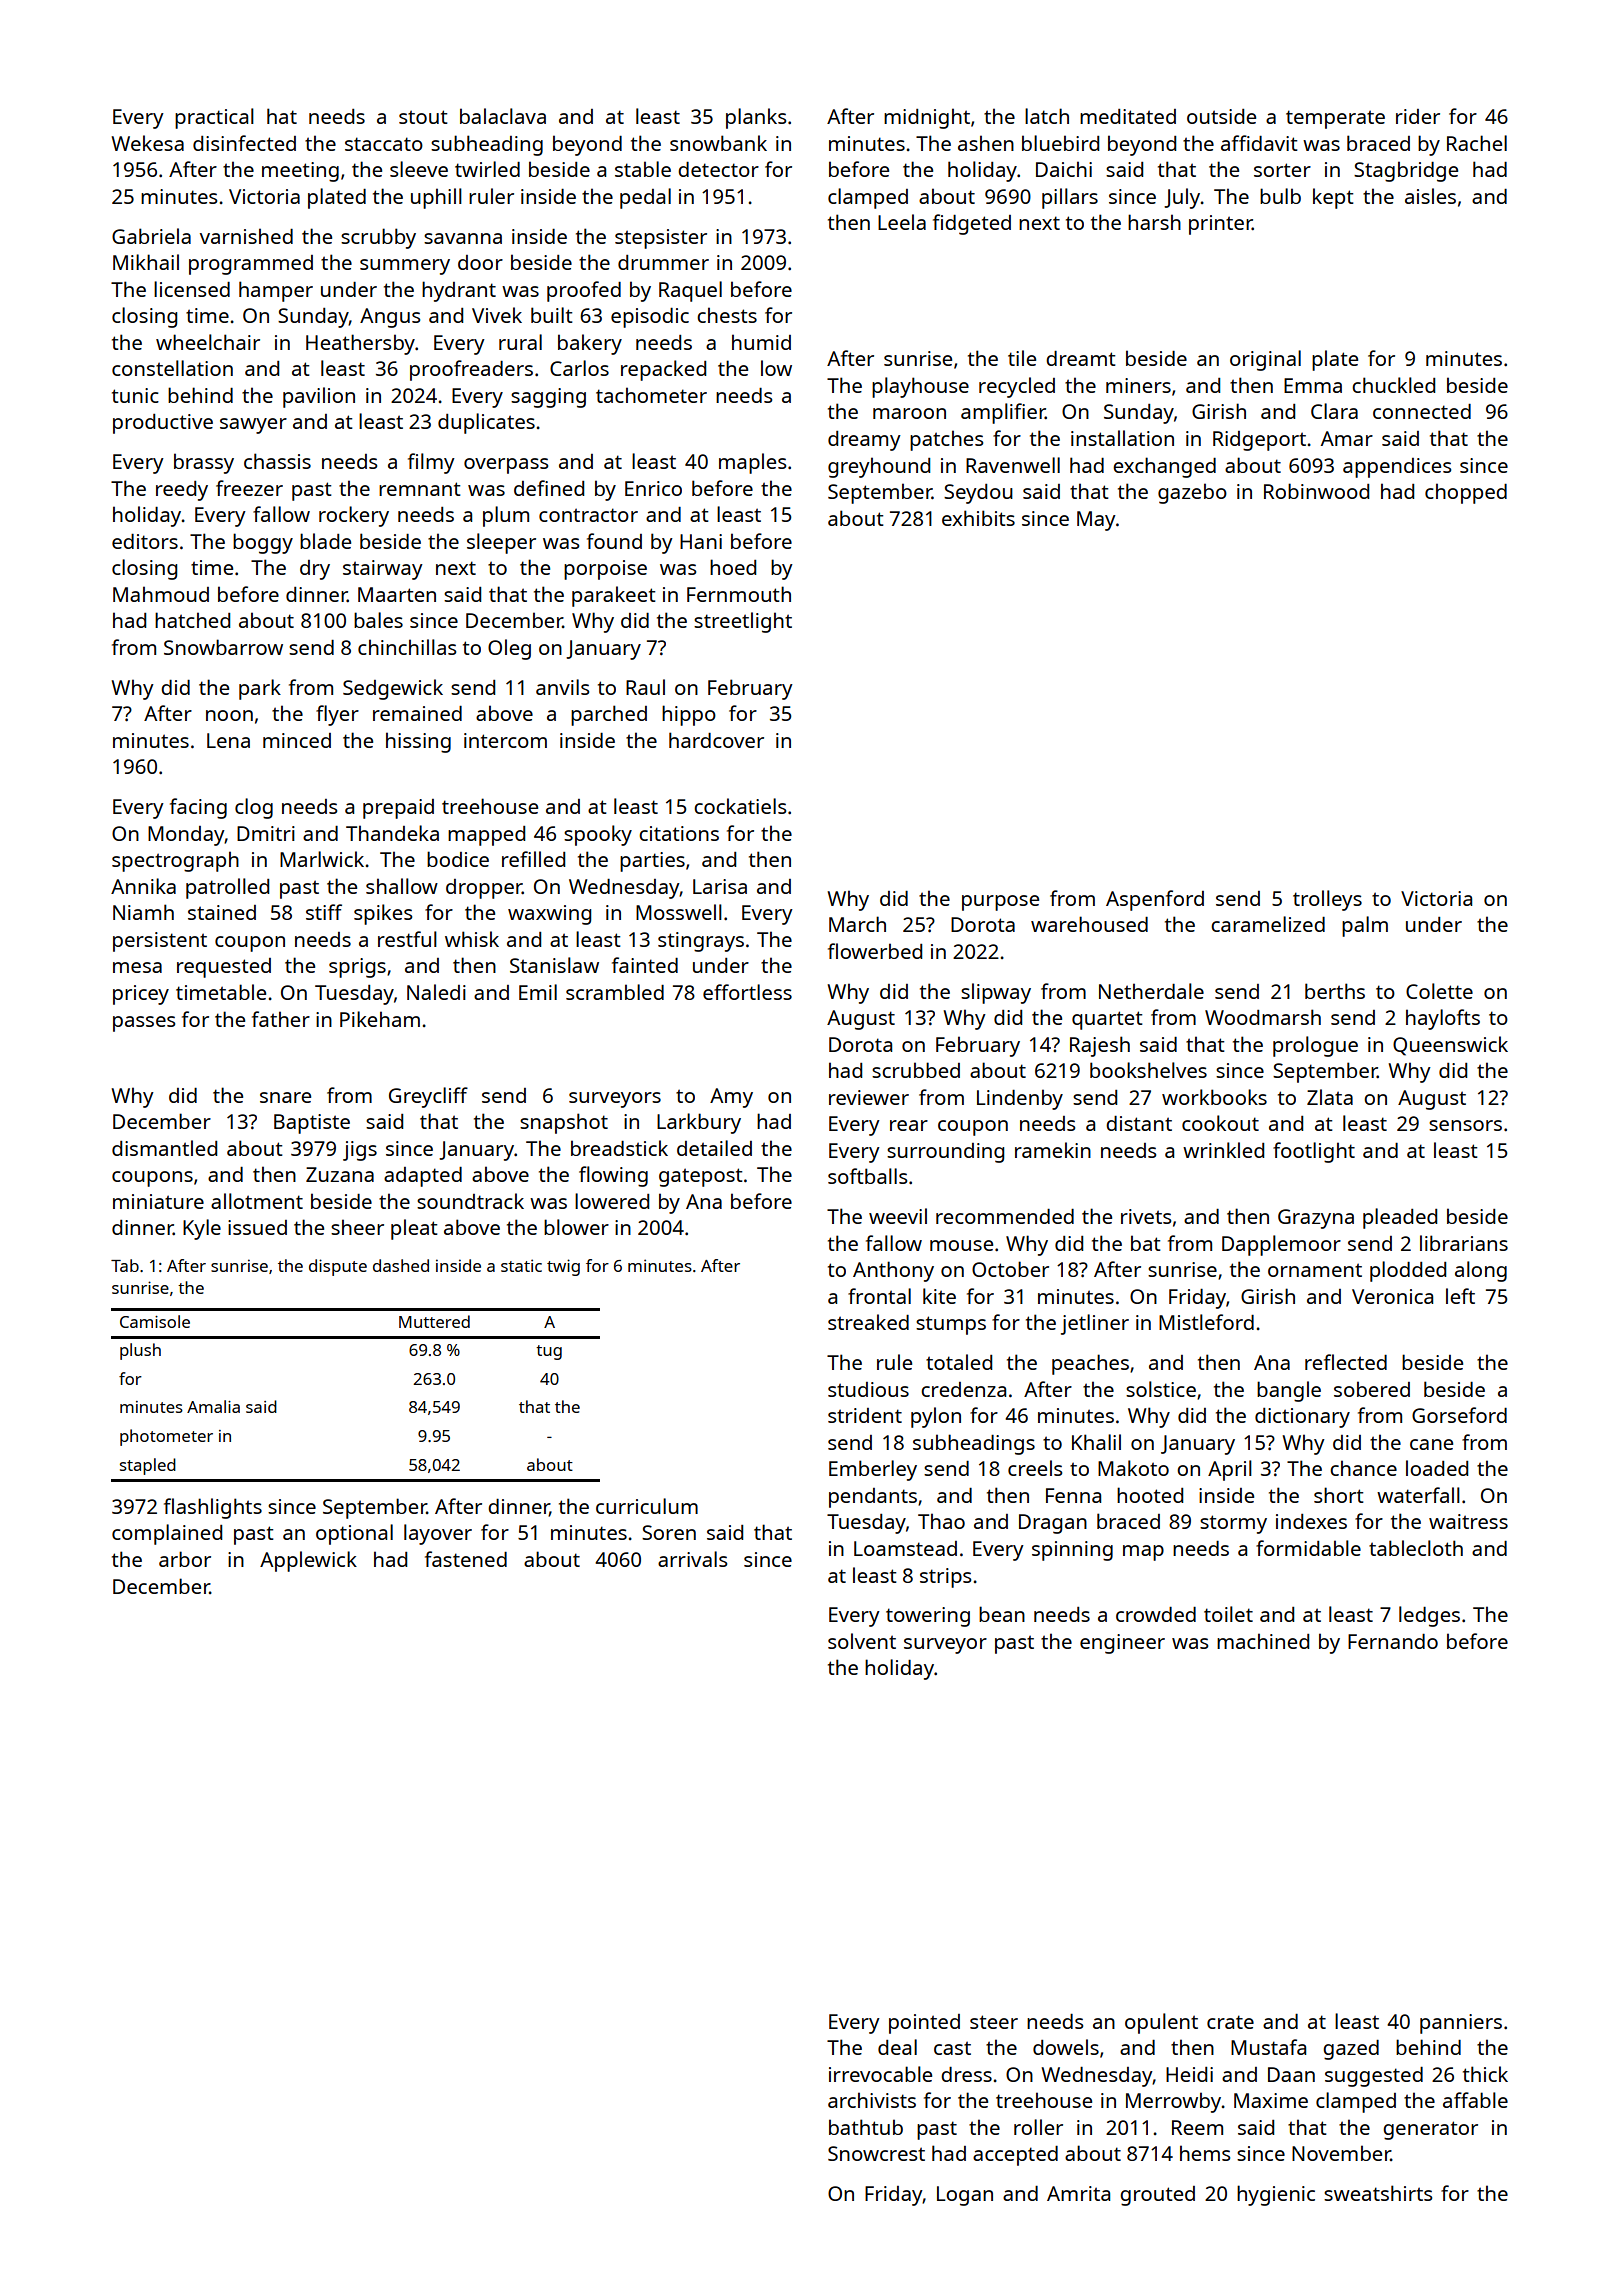 This screenshot has width=1620, height=2292. Describe the element at coordinates (1468, 1521) in the screenshot. I see `waitress` at that location.
